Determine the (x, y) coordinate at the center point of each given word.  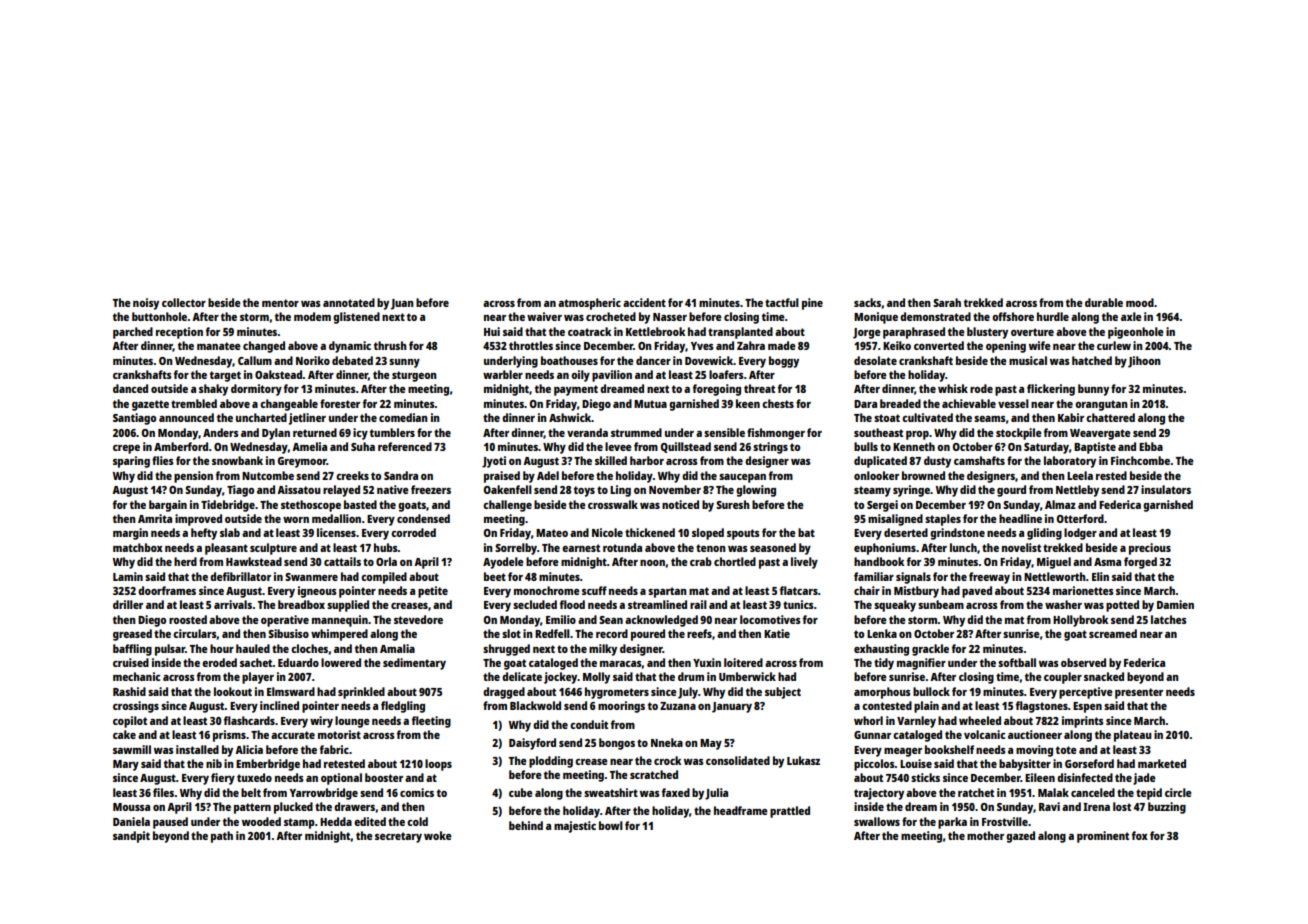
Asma (1107, 562)
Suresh (733, 504)
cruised (131, 662)
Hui (492, 331)
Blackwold (535, 705)
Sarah (947, 302)
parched (133, 333)
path (222, 837)
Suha (363, 446)
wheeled (980, 720)
